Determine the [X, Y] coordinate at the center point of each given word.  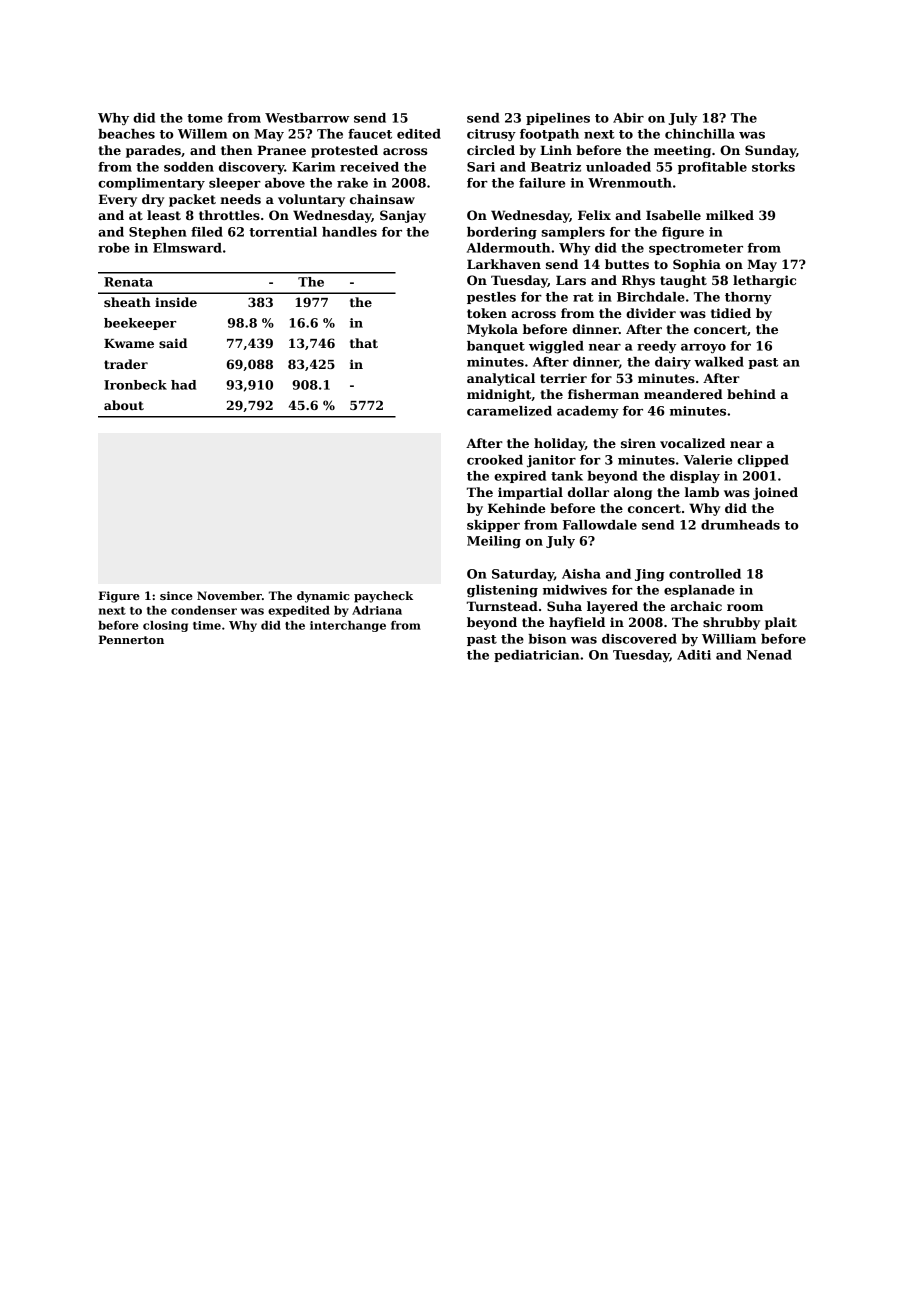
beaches [126, 134]
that [364, 343]
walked [719, 362]
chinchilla [700, 134]
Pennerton [131, 639]
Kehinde [517, 508]
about [124, 405]
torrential [283, 232]
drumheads [740, 525]
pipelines [558, 119]
